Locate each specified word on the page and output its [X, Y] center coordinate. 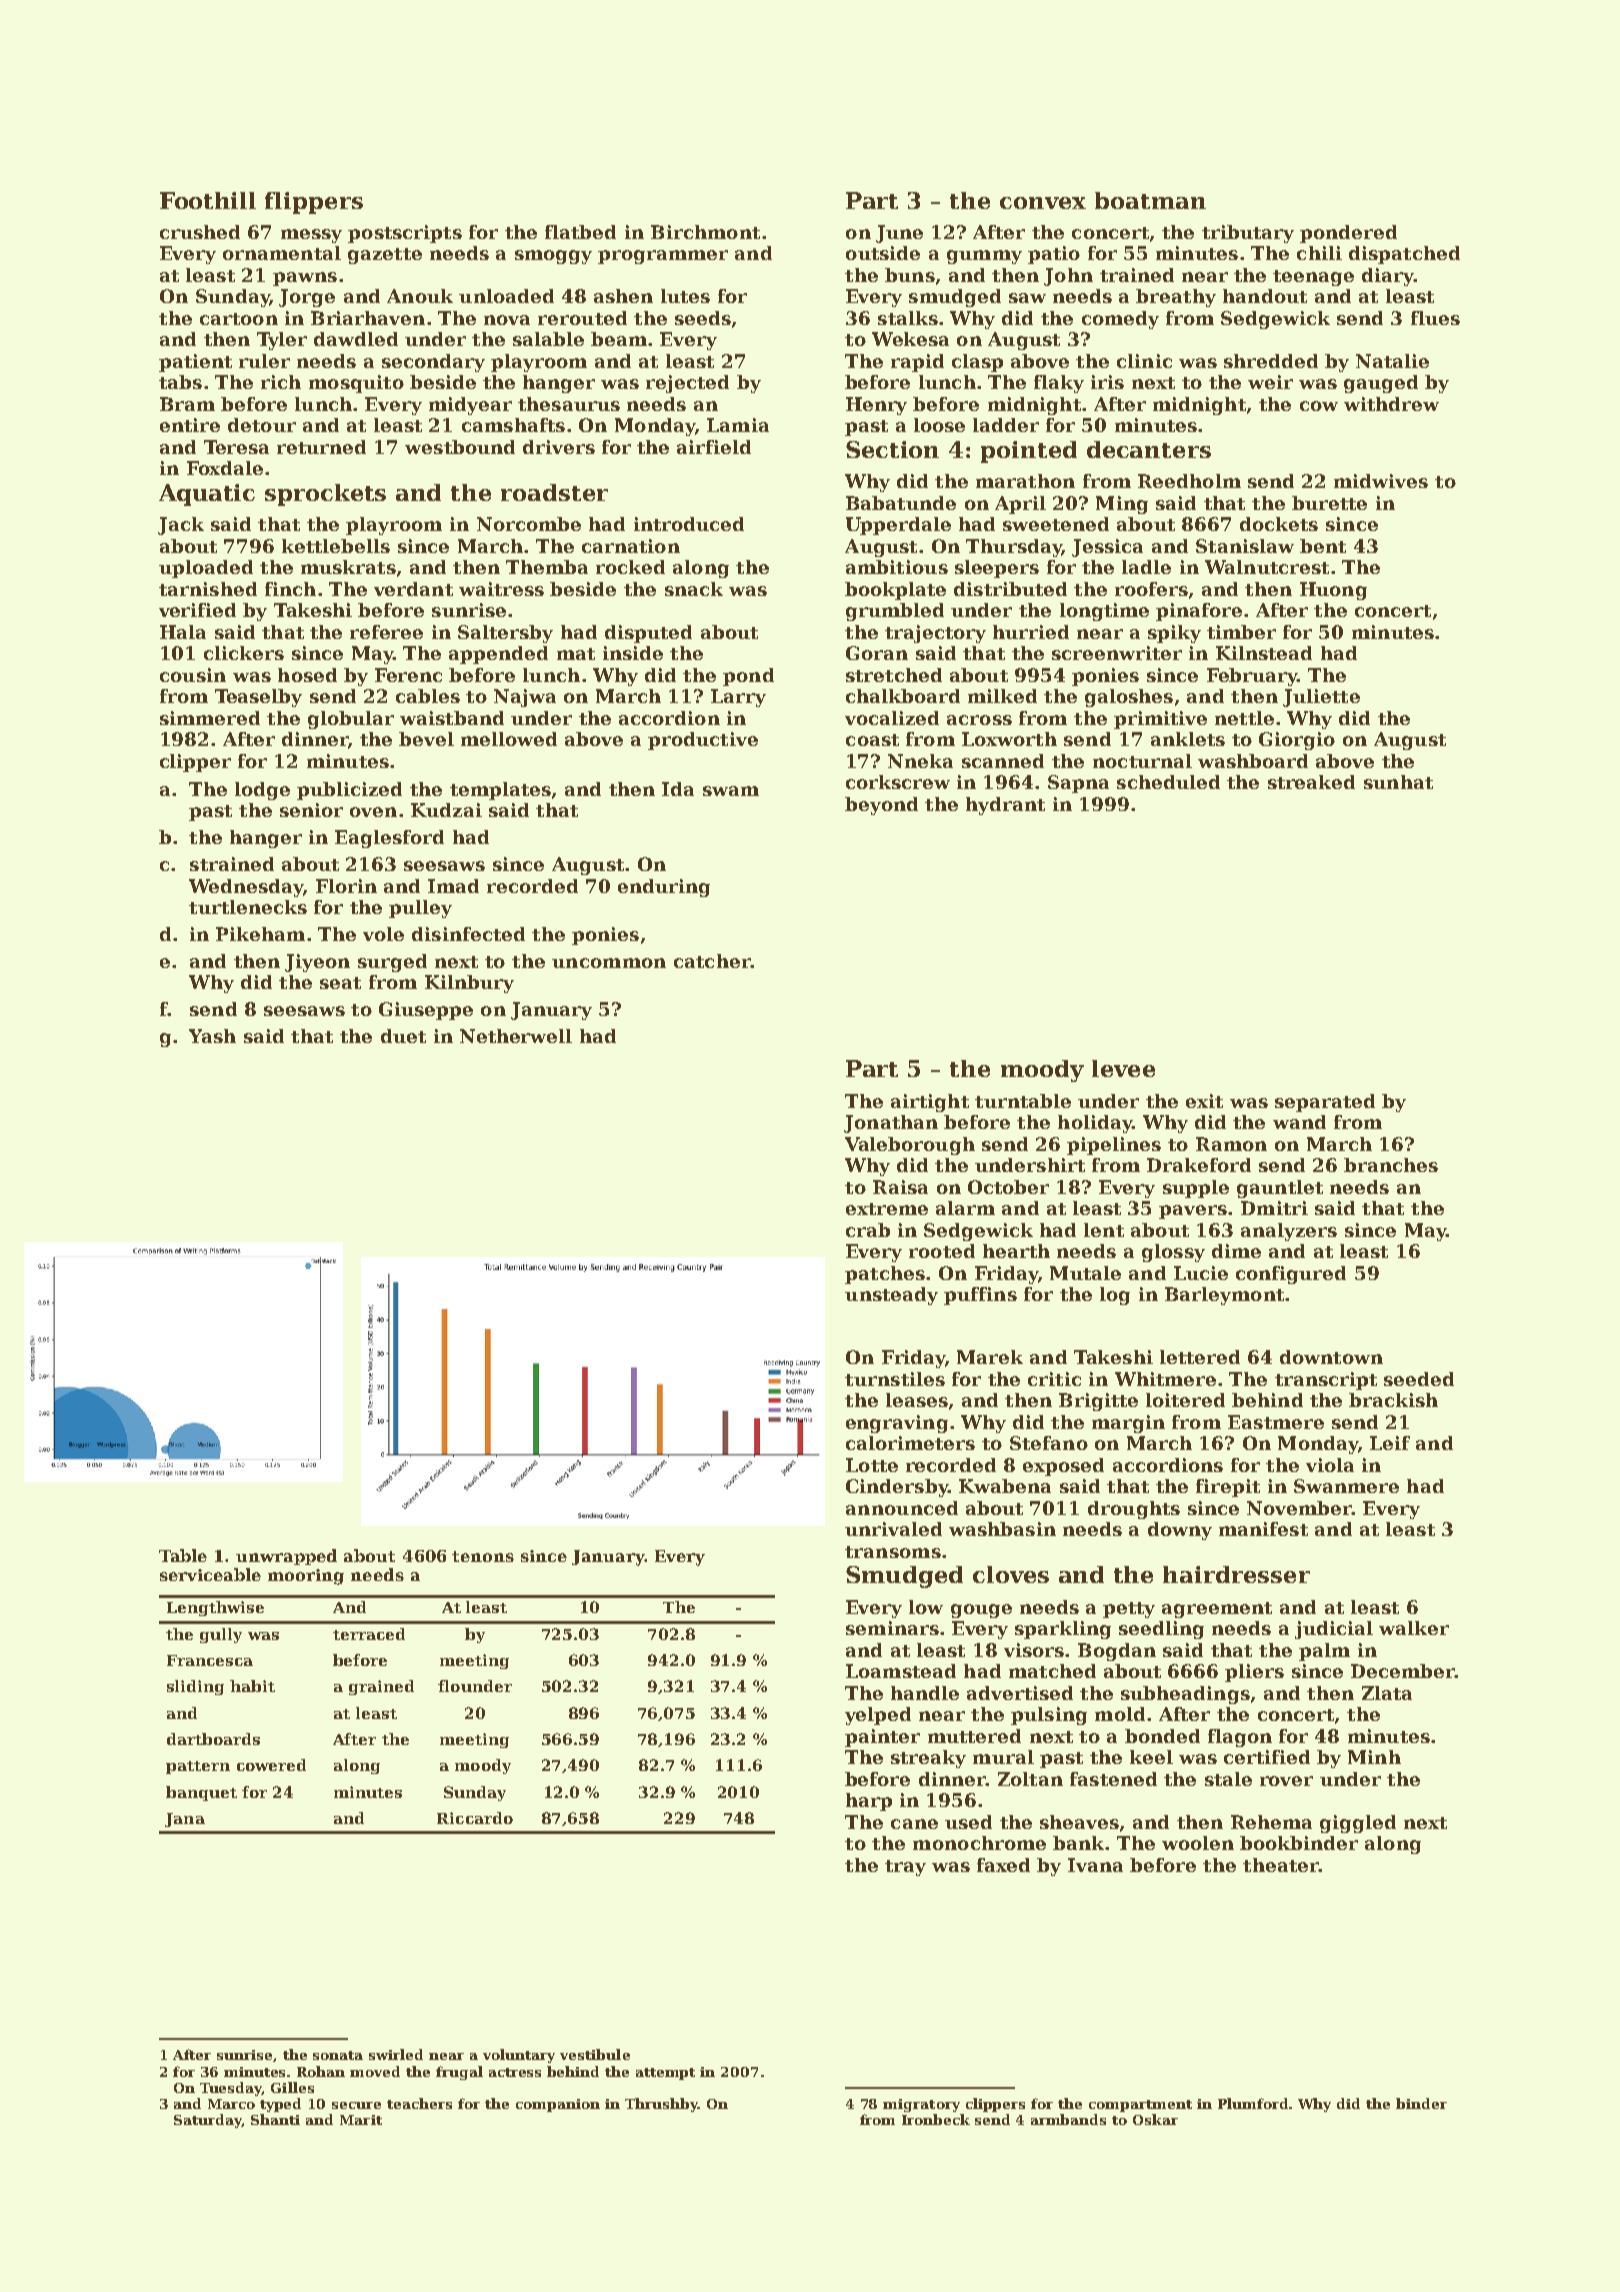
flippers [314, 203]
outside [883, 253]
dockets [1279, 524]
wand [1299, 1122]
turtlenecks [248, 907]
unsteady [891, 1296]
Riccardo [475, 1818]
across [979, 720]
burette [1329, 503]
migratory [921, 2105]
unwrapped [286, 1557]
